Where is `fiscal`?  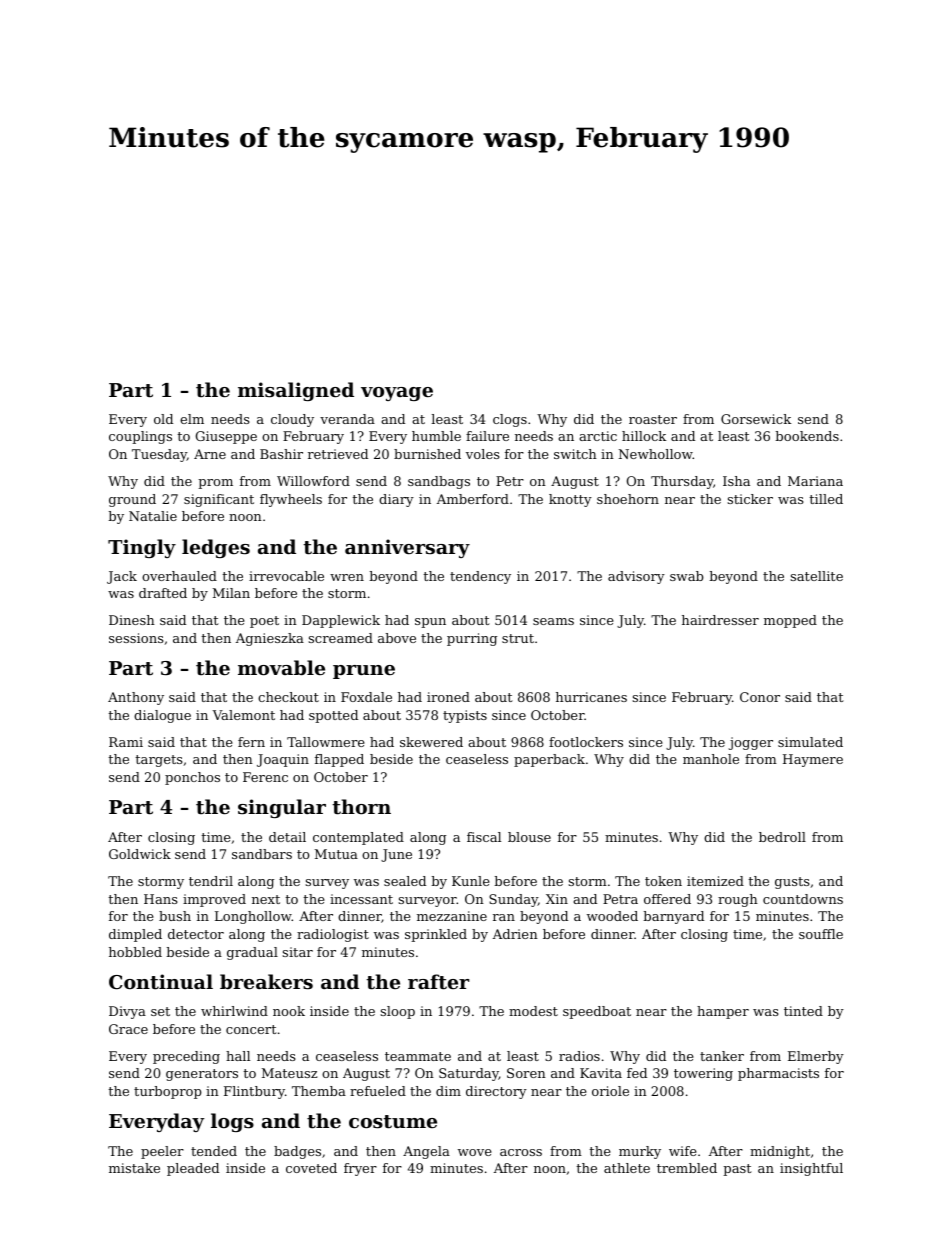
fiscal is located at coordinates (484, 837).
